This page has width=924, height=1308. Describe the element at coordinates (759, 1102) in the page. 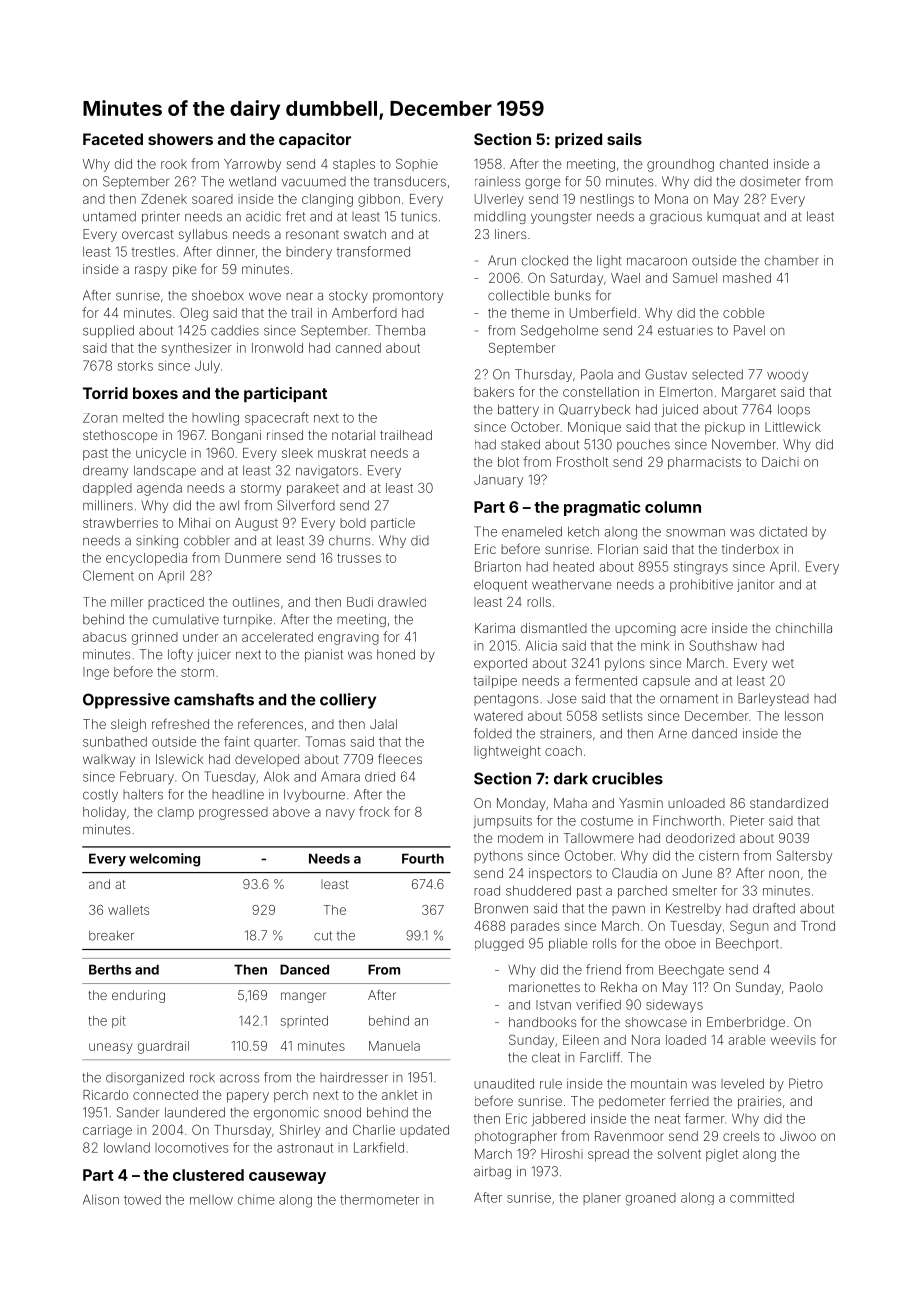

I see `prairies` at that location.
